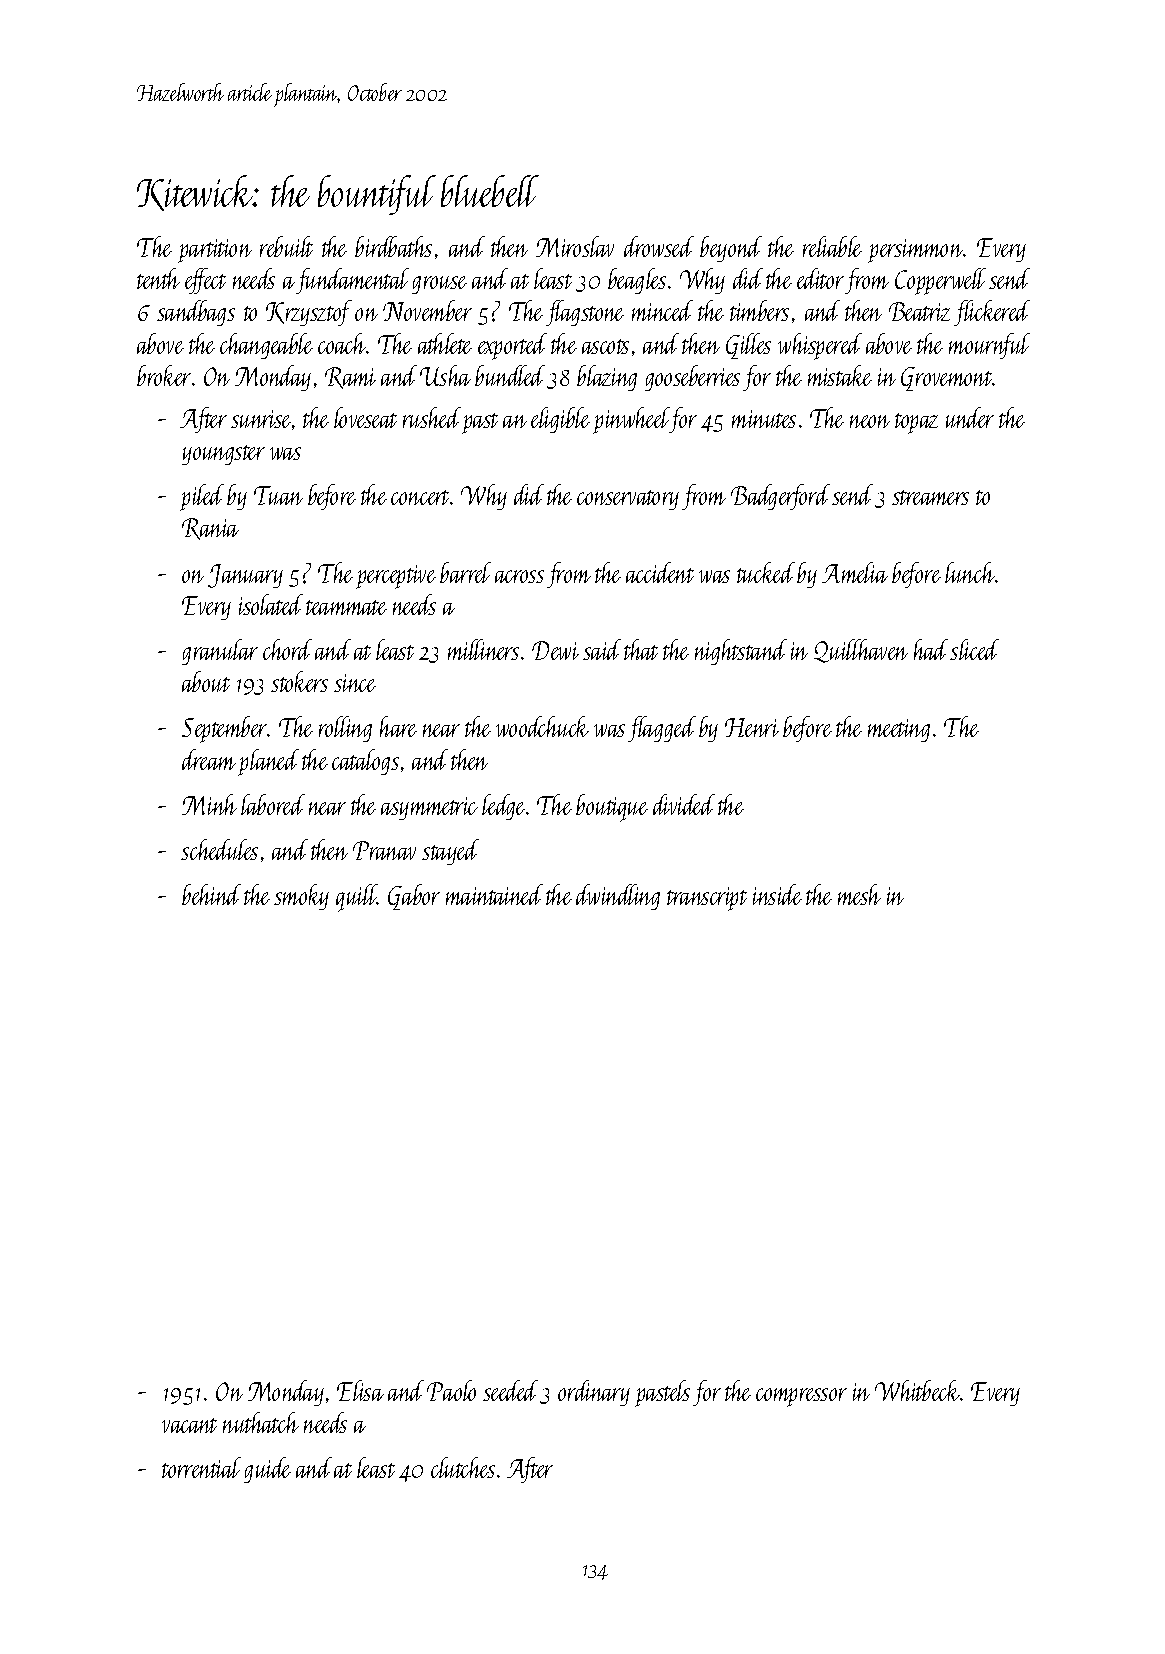 This screenshot has width=1165, height=1654. Describe the element at coordinates (637, 281) in the screenshot. I see `beagles` at that location.
